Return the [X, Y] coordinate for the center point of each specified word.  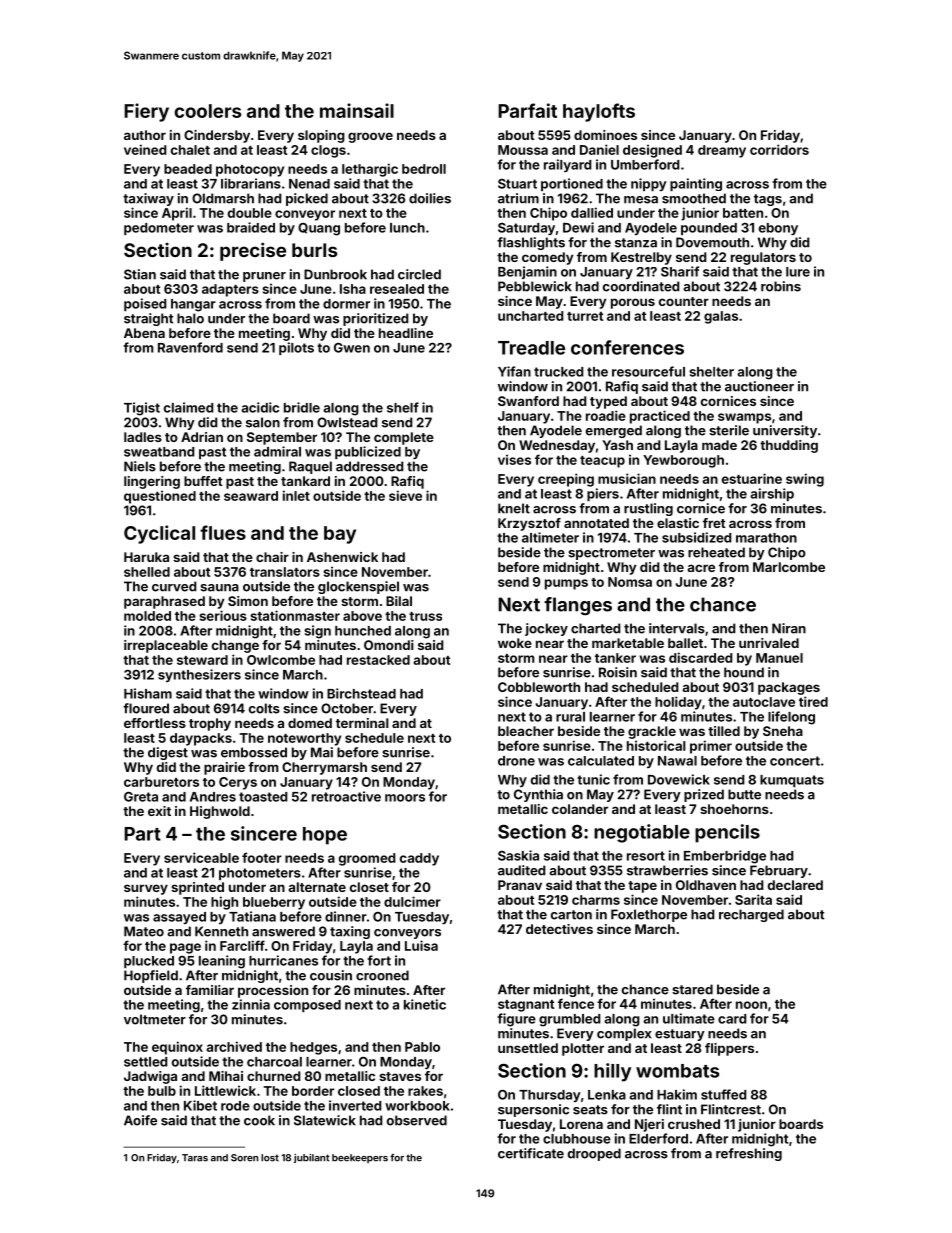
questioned [160, 497]
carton [571, 915]
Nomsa [630, 582]
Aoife [140, 1120]
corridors [779, 149]
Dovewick [679, 779]
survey [146, 889]
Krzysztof [529, 524]
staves [400, 1076]
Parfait [527, 110]
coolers [207, 111]
